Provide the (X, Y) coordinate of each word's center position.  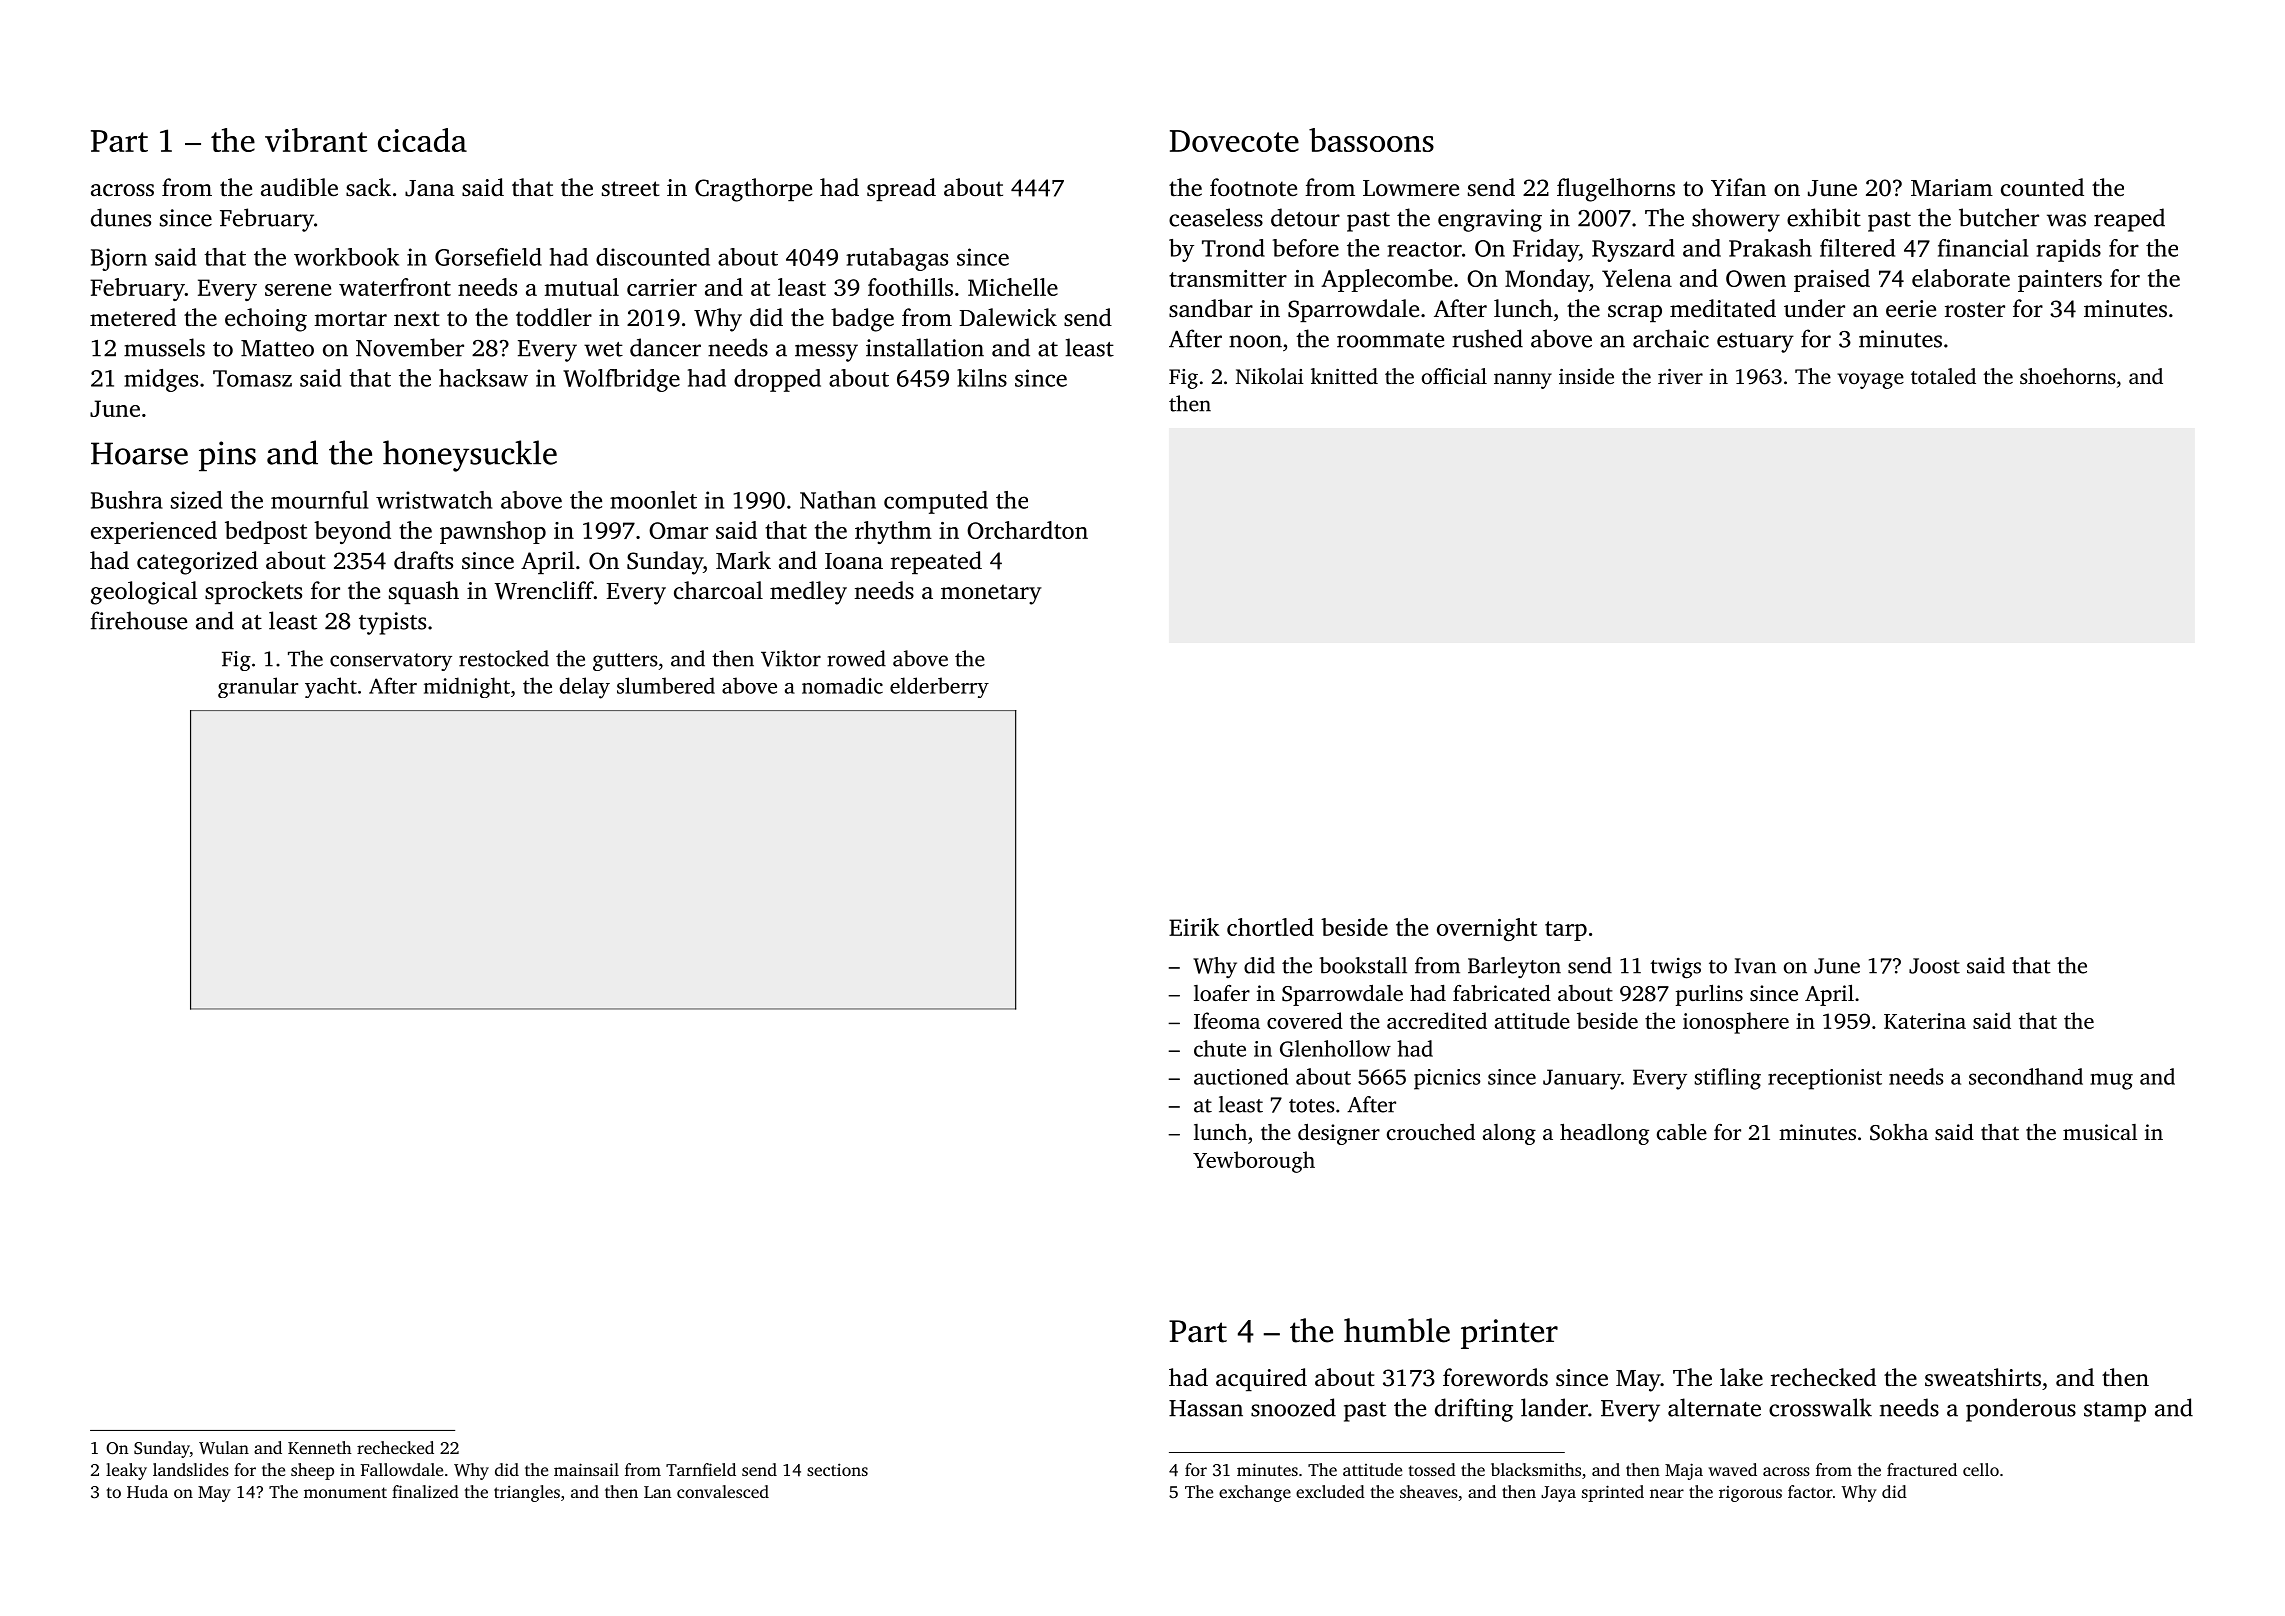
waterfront (395, 287)
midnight (467, 687)
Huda (147, 1491)
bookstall (1363, 965)
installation (925, 347)
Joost (1934, 966)
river (1680, 376)
